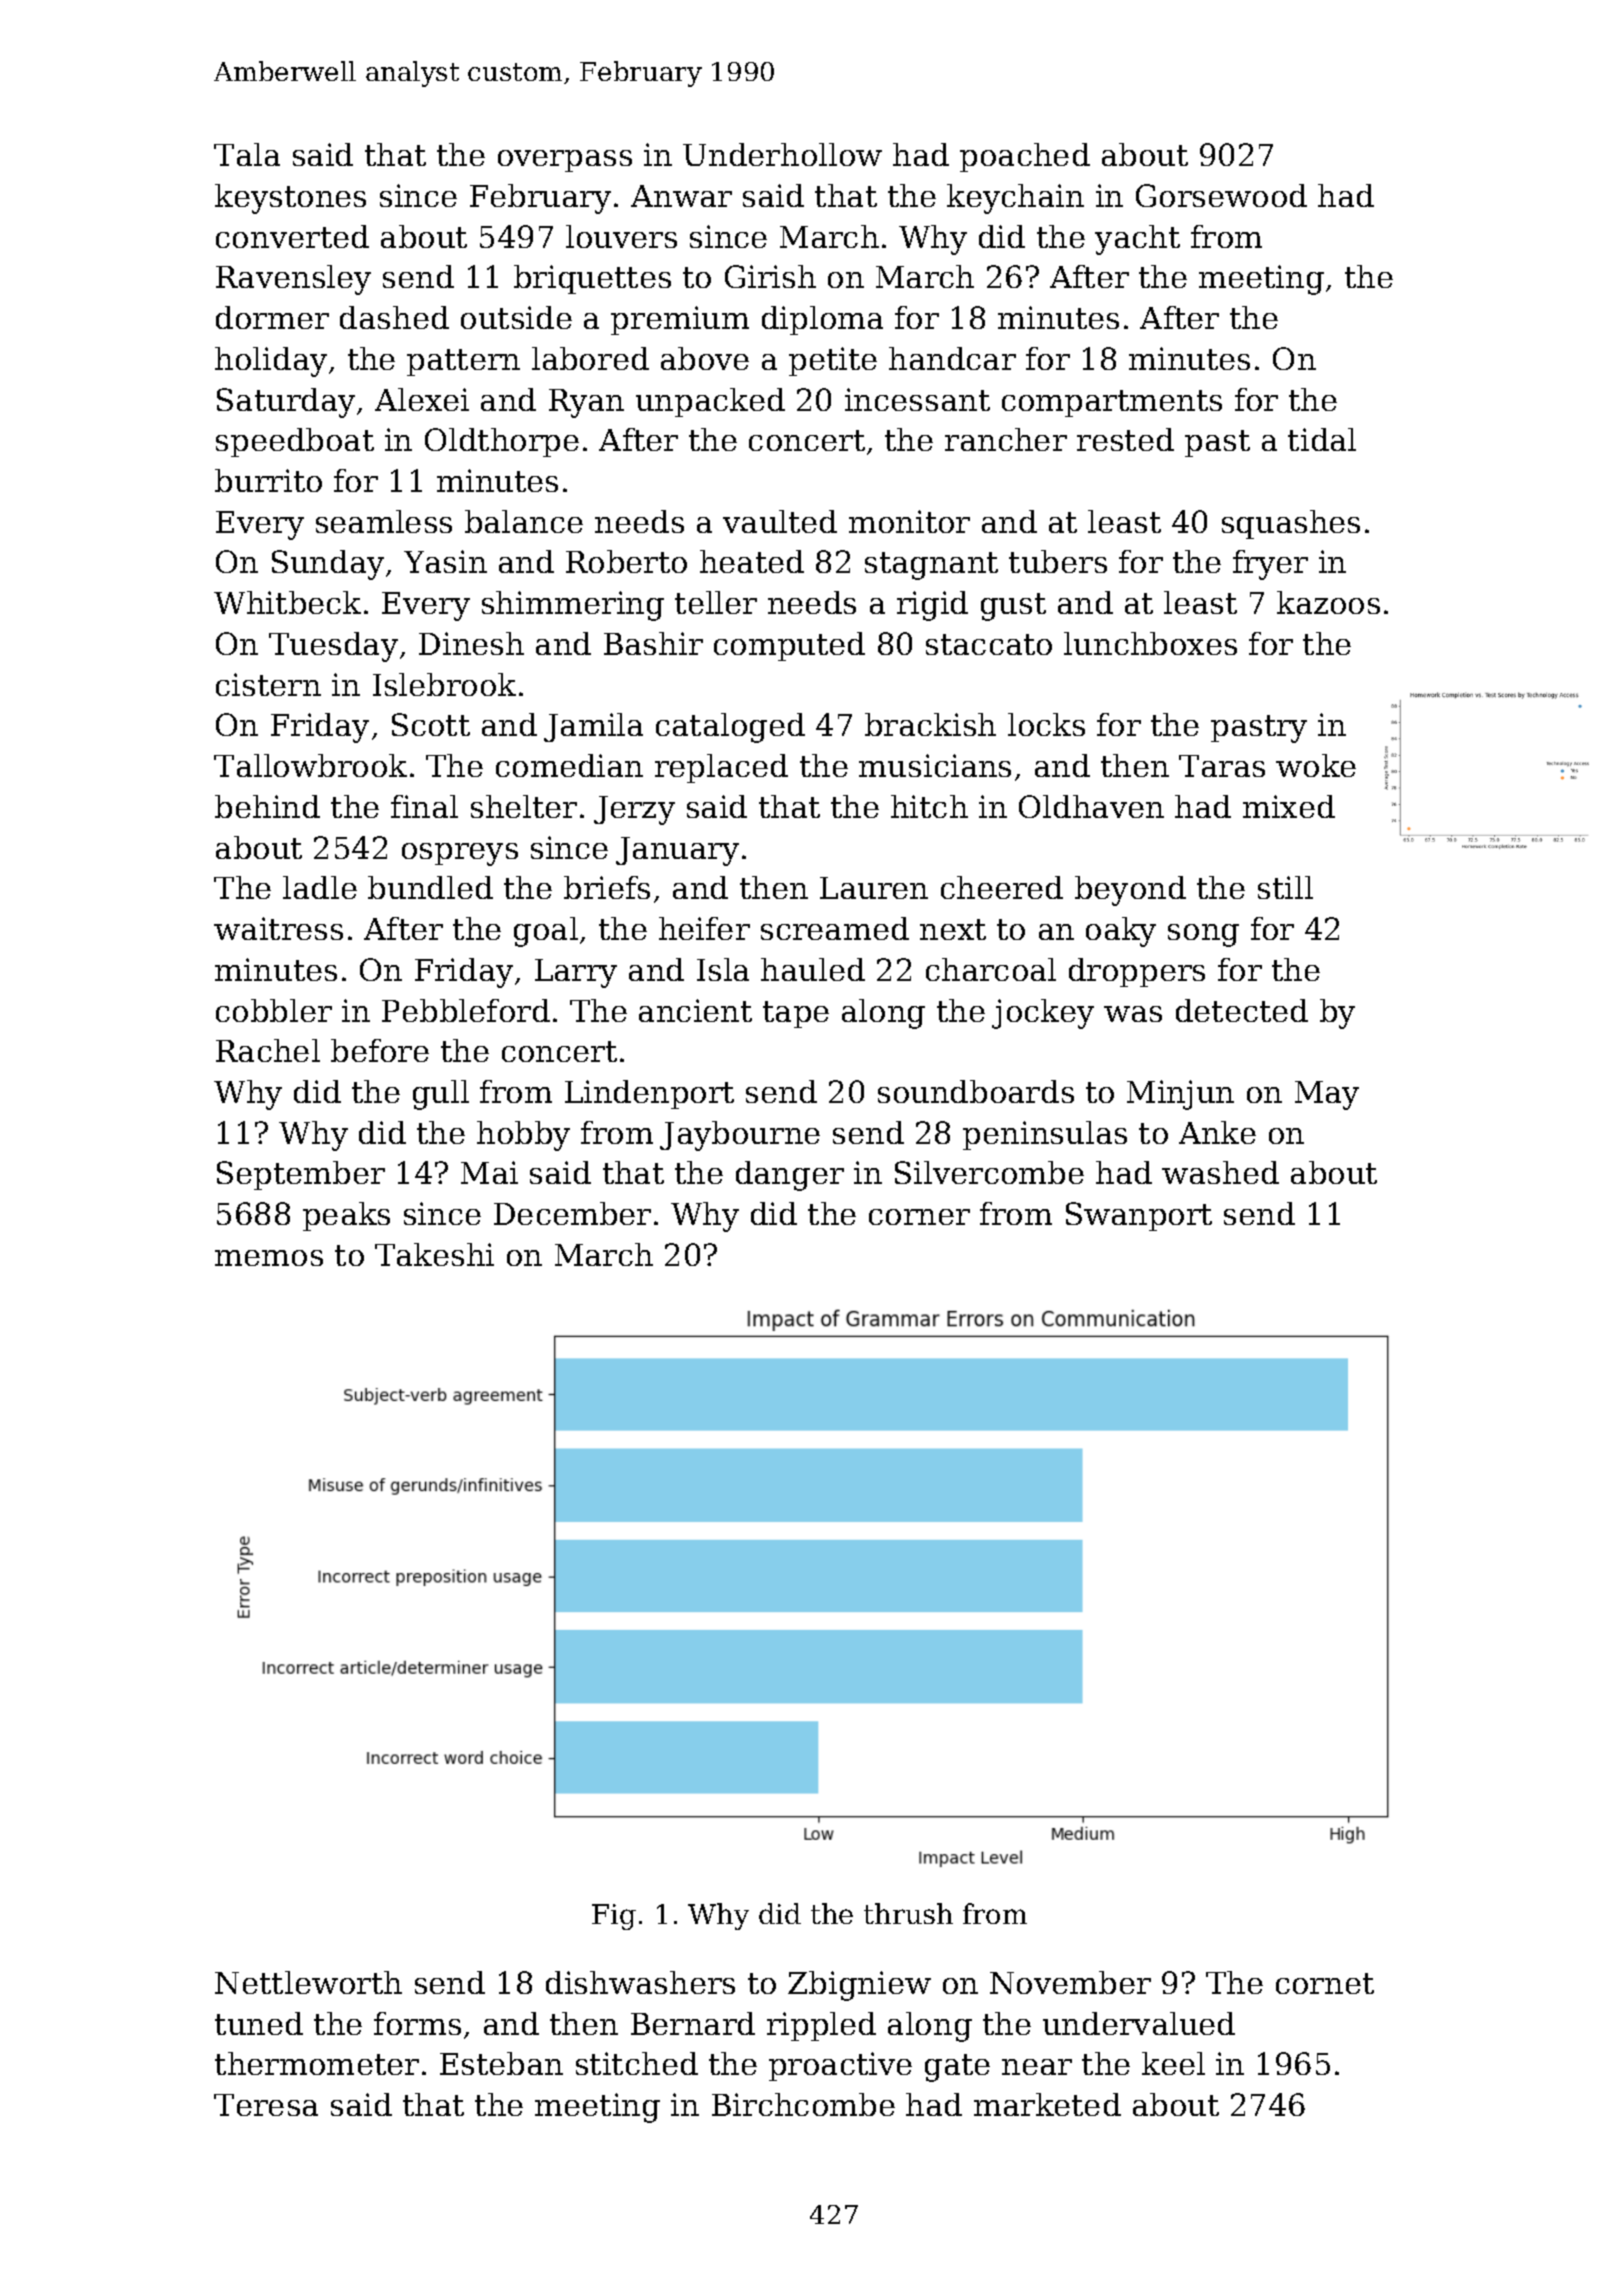 Image resolution: width=1620 pixels, height=2292 pixels. I want to click on rested, so click(1125, 439).
